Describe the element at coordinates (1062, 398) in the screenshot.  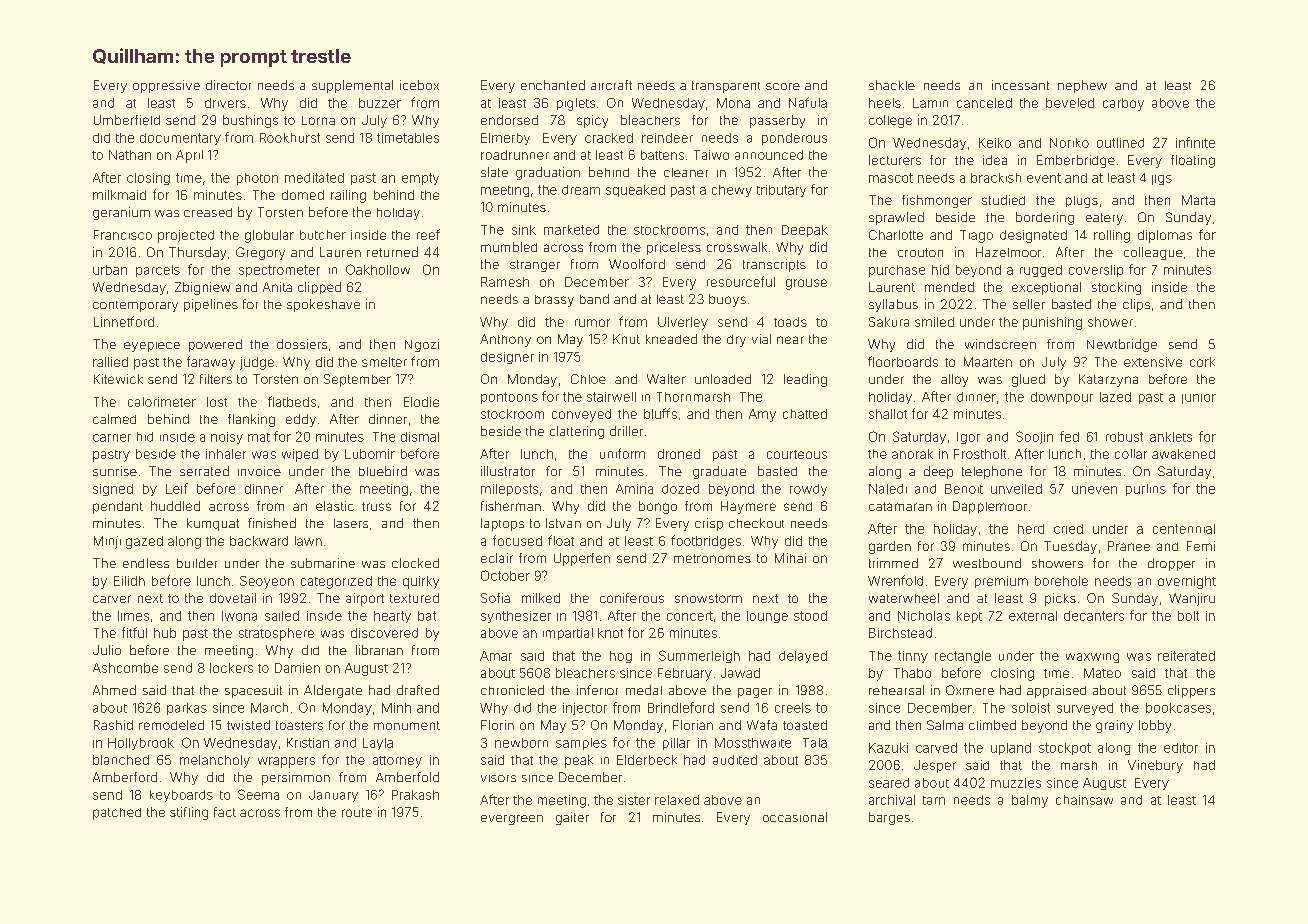
I see `downpour` at that location.
